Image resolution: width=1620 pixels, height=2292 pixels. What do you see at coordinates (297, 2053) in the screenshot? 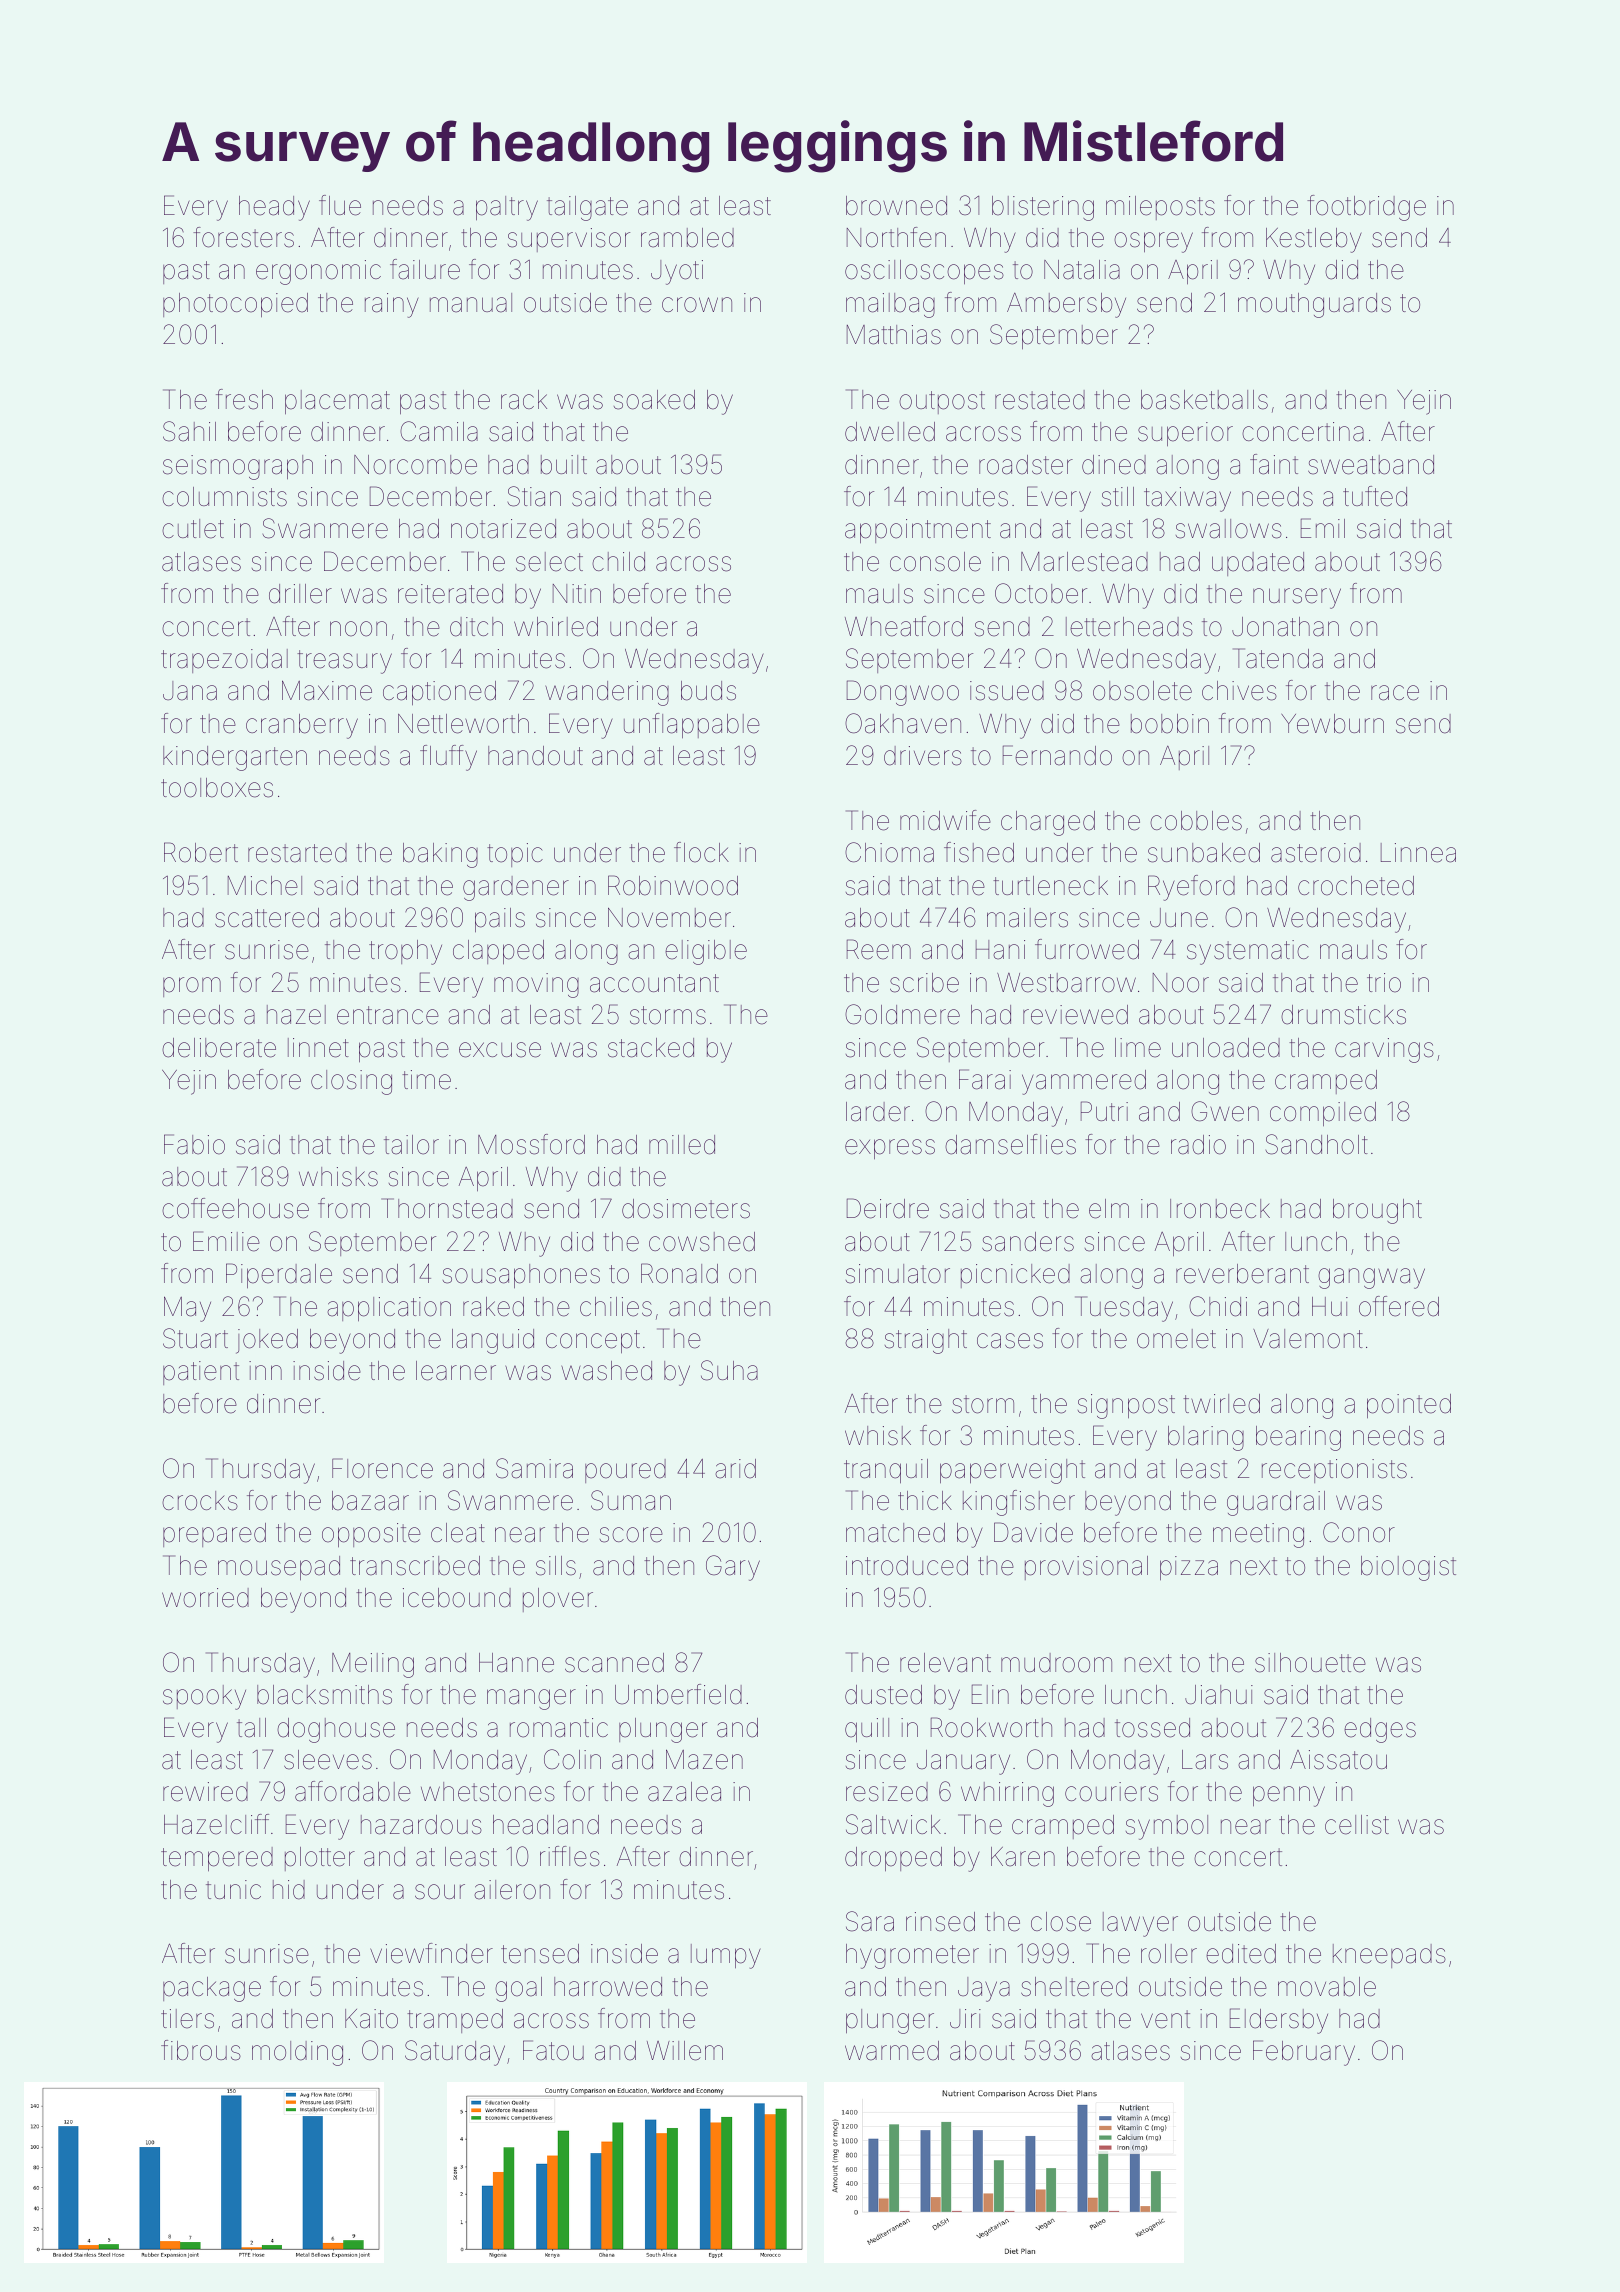
I see `molding` at bounding box center [297, 2053].
